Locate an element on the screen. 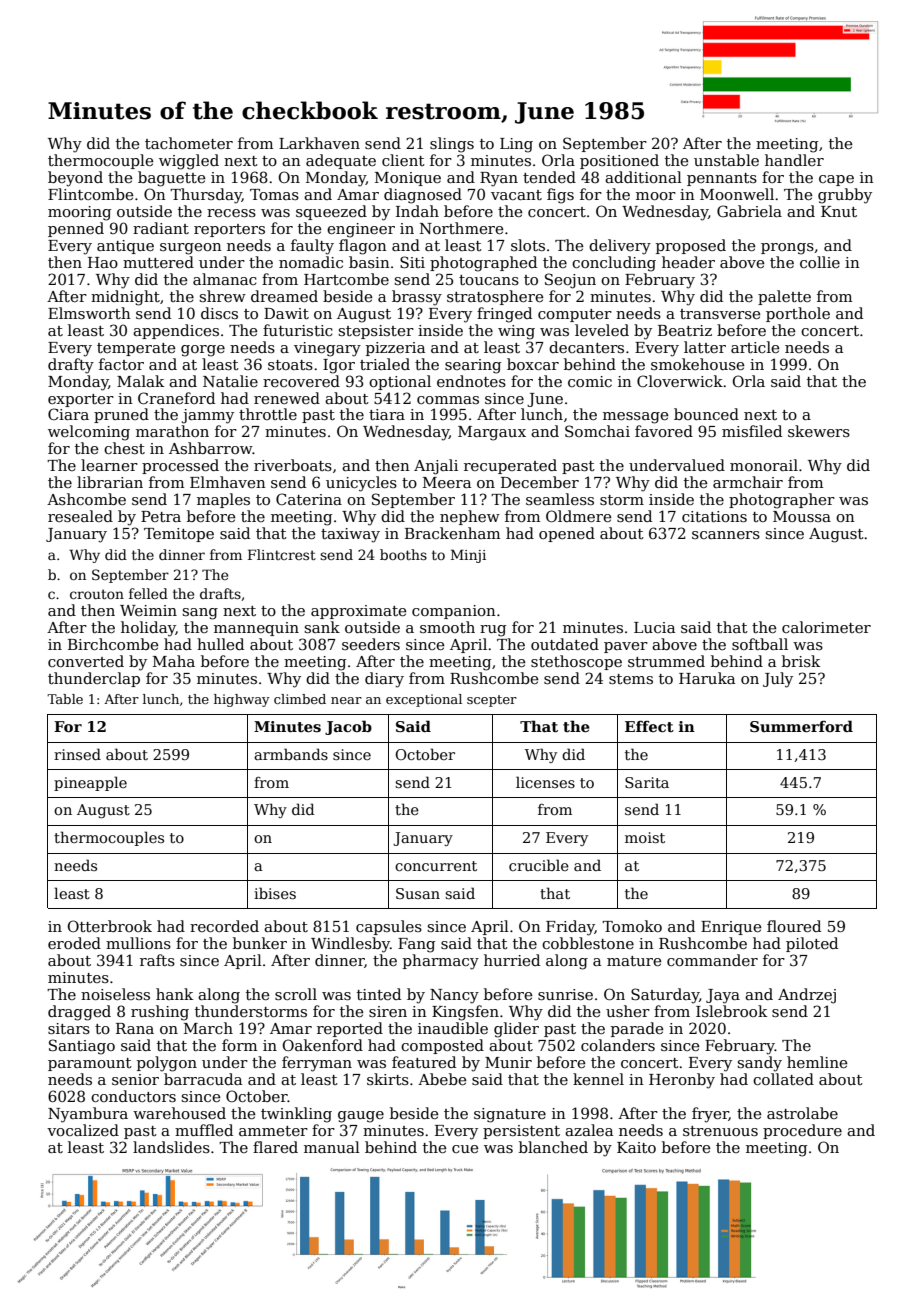  pruned is located at coordinates (121, 415).
